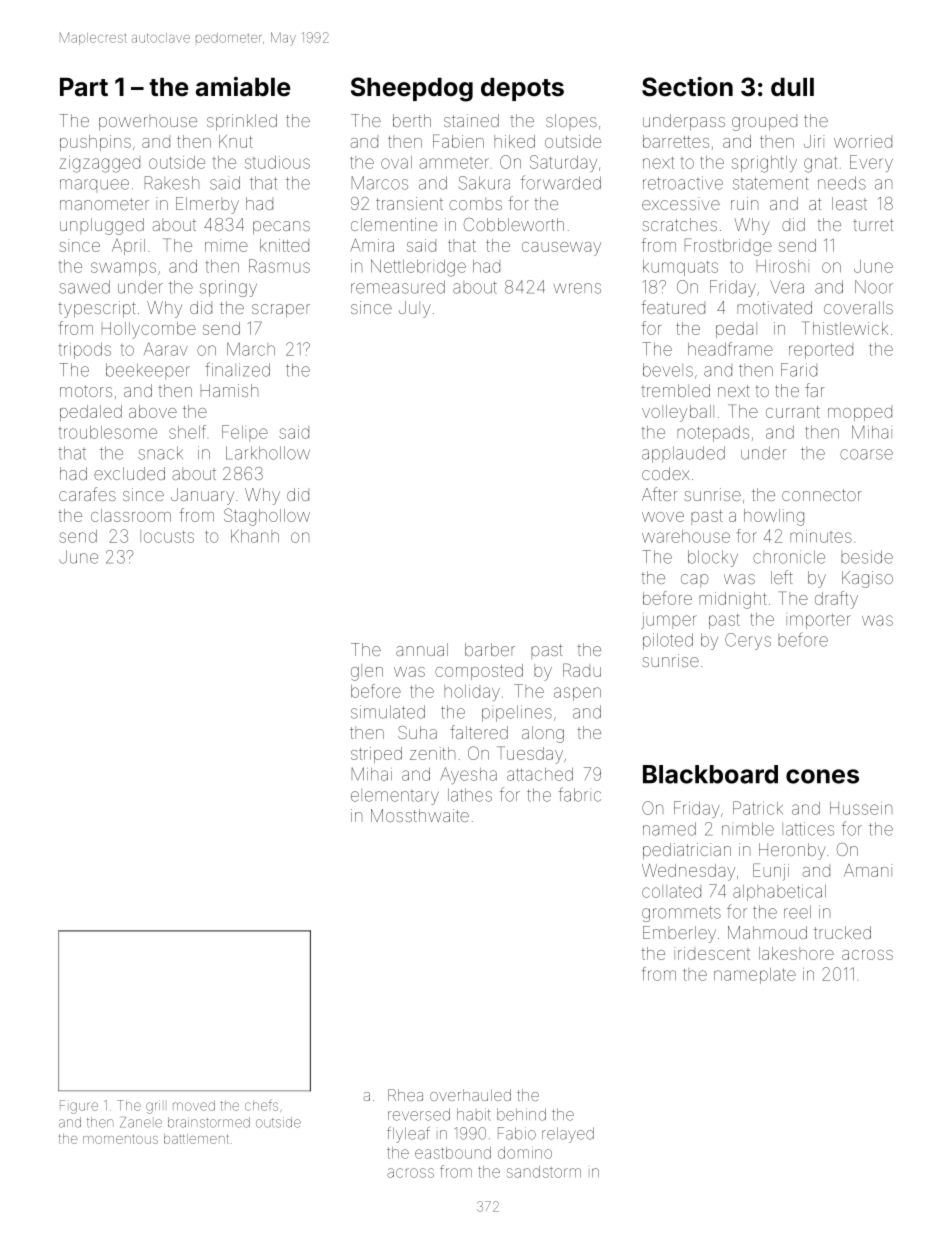  Describe the element at coordinates (577, 288) in the screenshot. I see `wrens` at that location.
